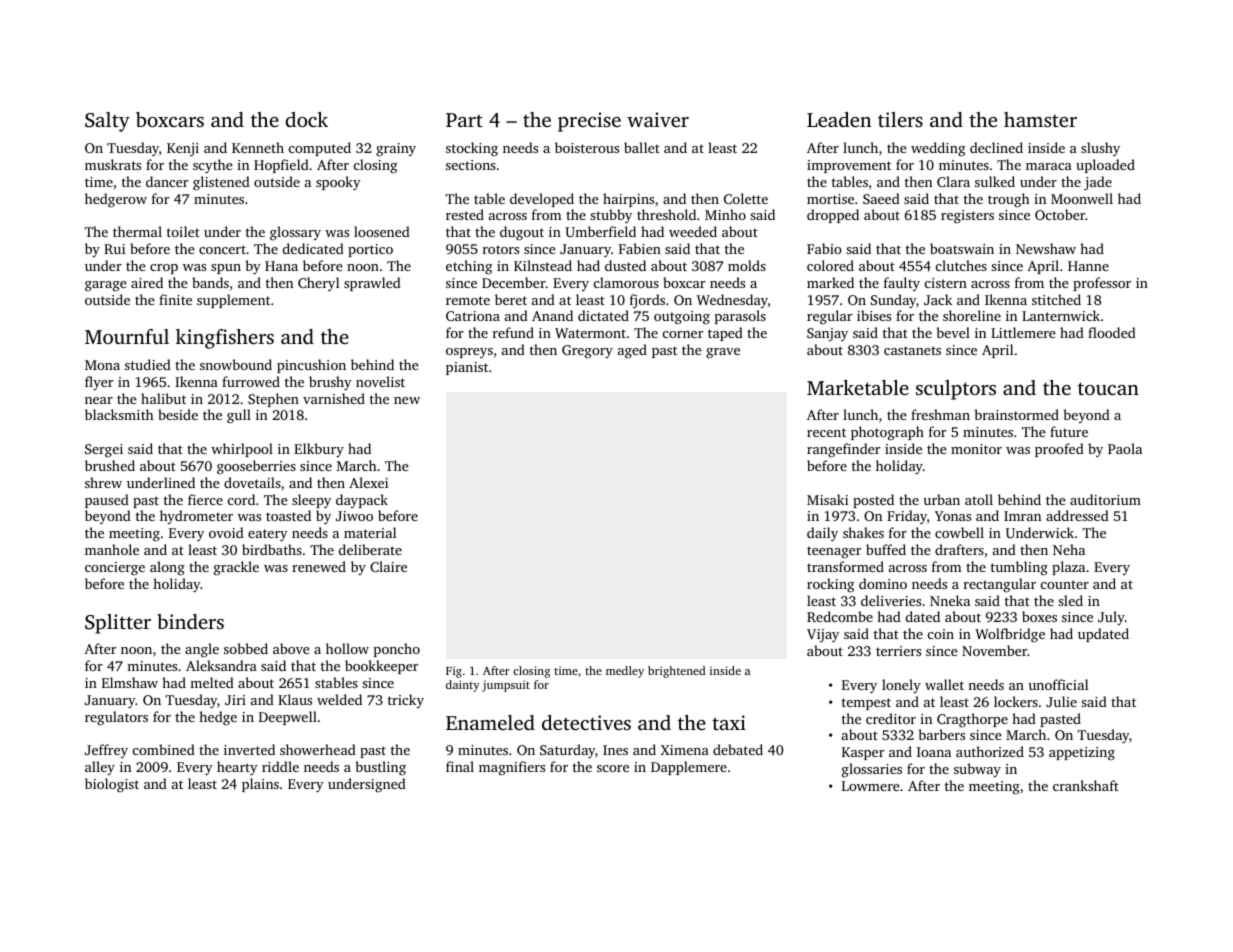  Describe the element at coordinates (190, 621) in the screenshot. I see `binders` at that location.
